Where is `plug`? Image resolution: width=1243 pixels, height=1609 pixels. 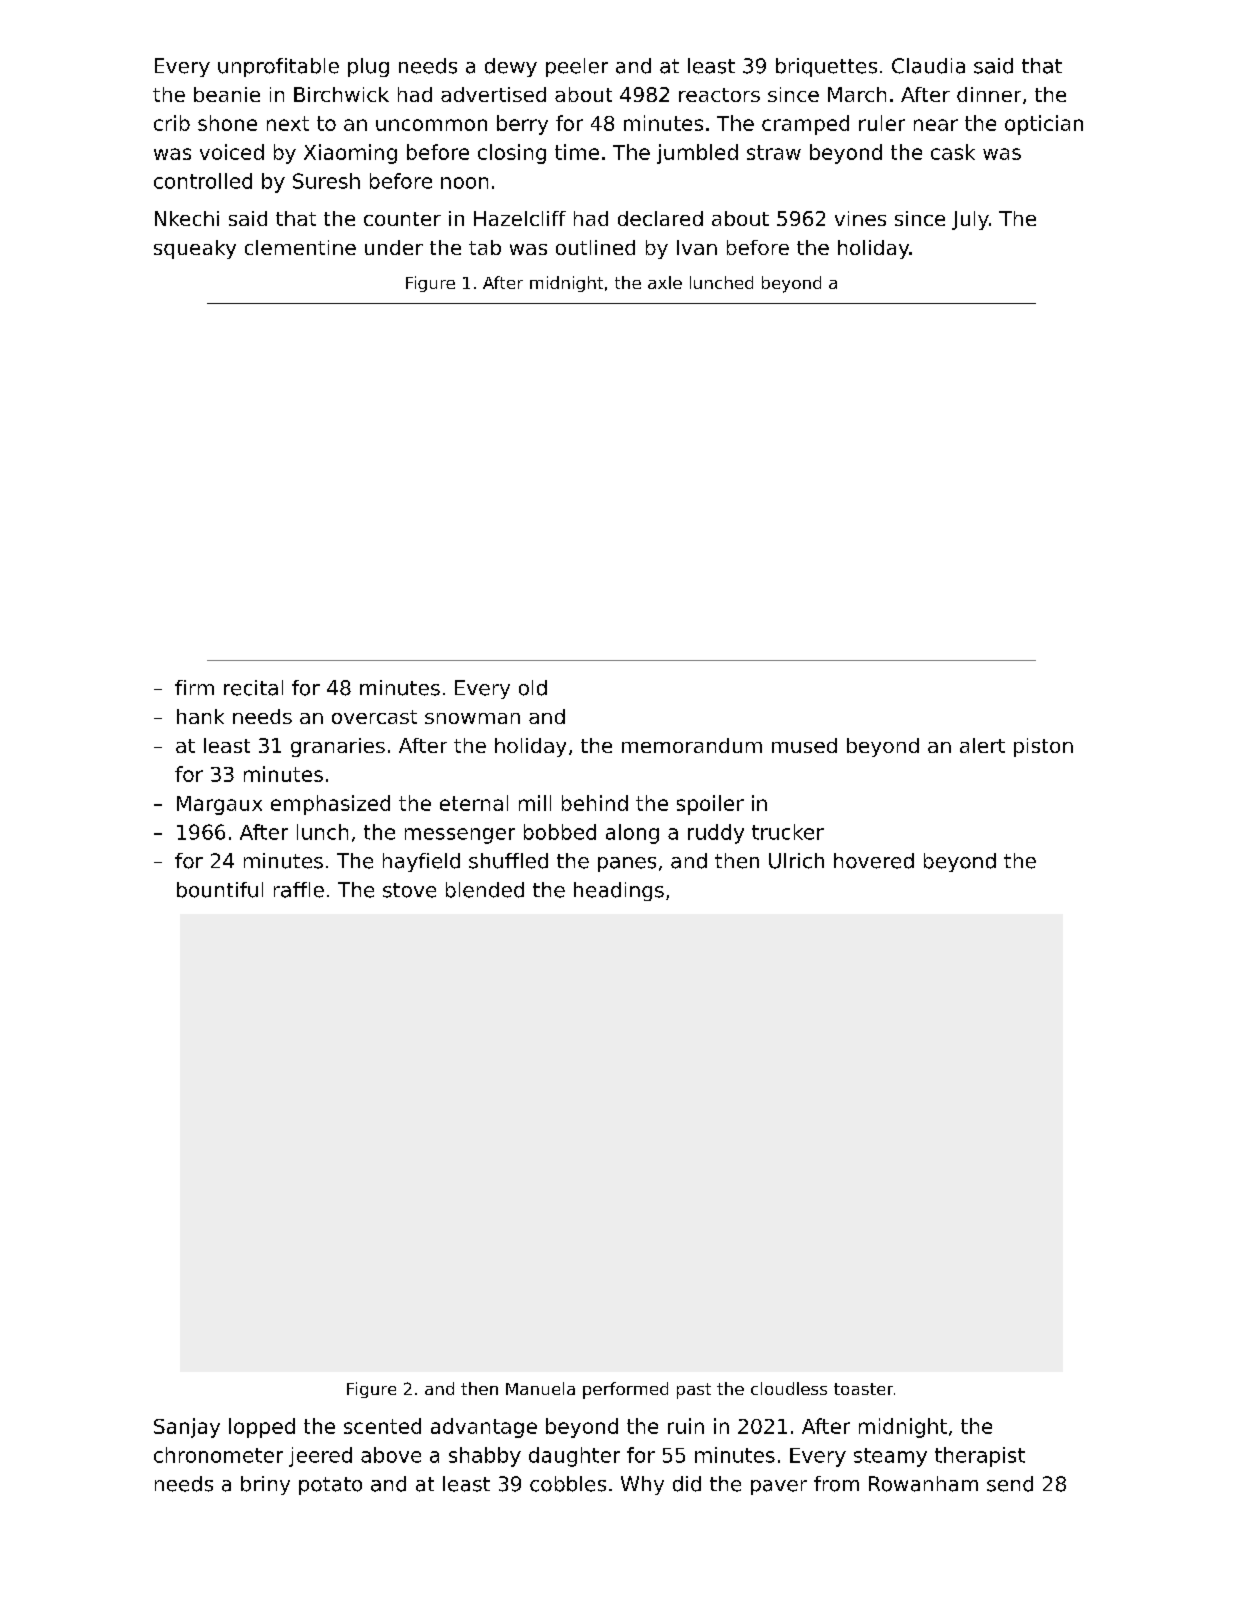 plug is located at coordinates (368, 67).
